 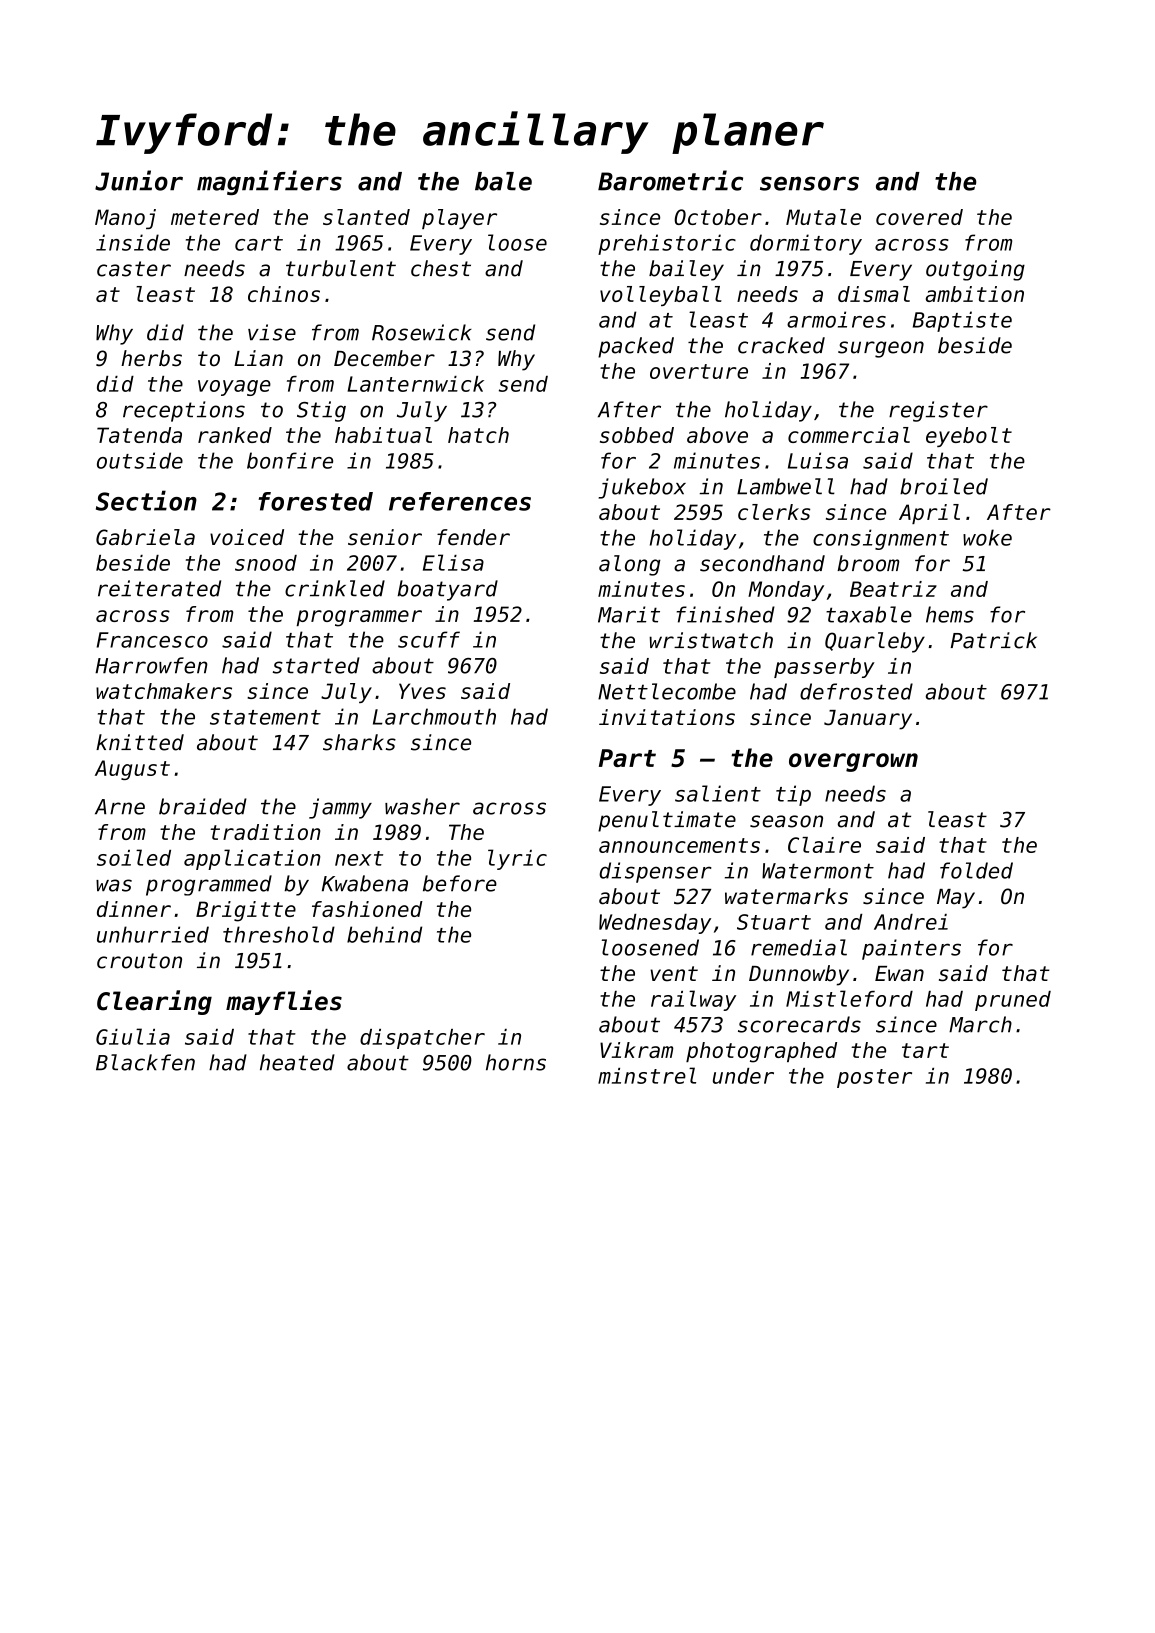 I want to click on Nettlecombe, so click(x=667, y=691).
